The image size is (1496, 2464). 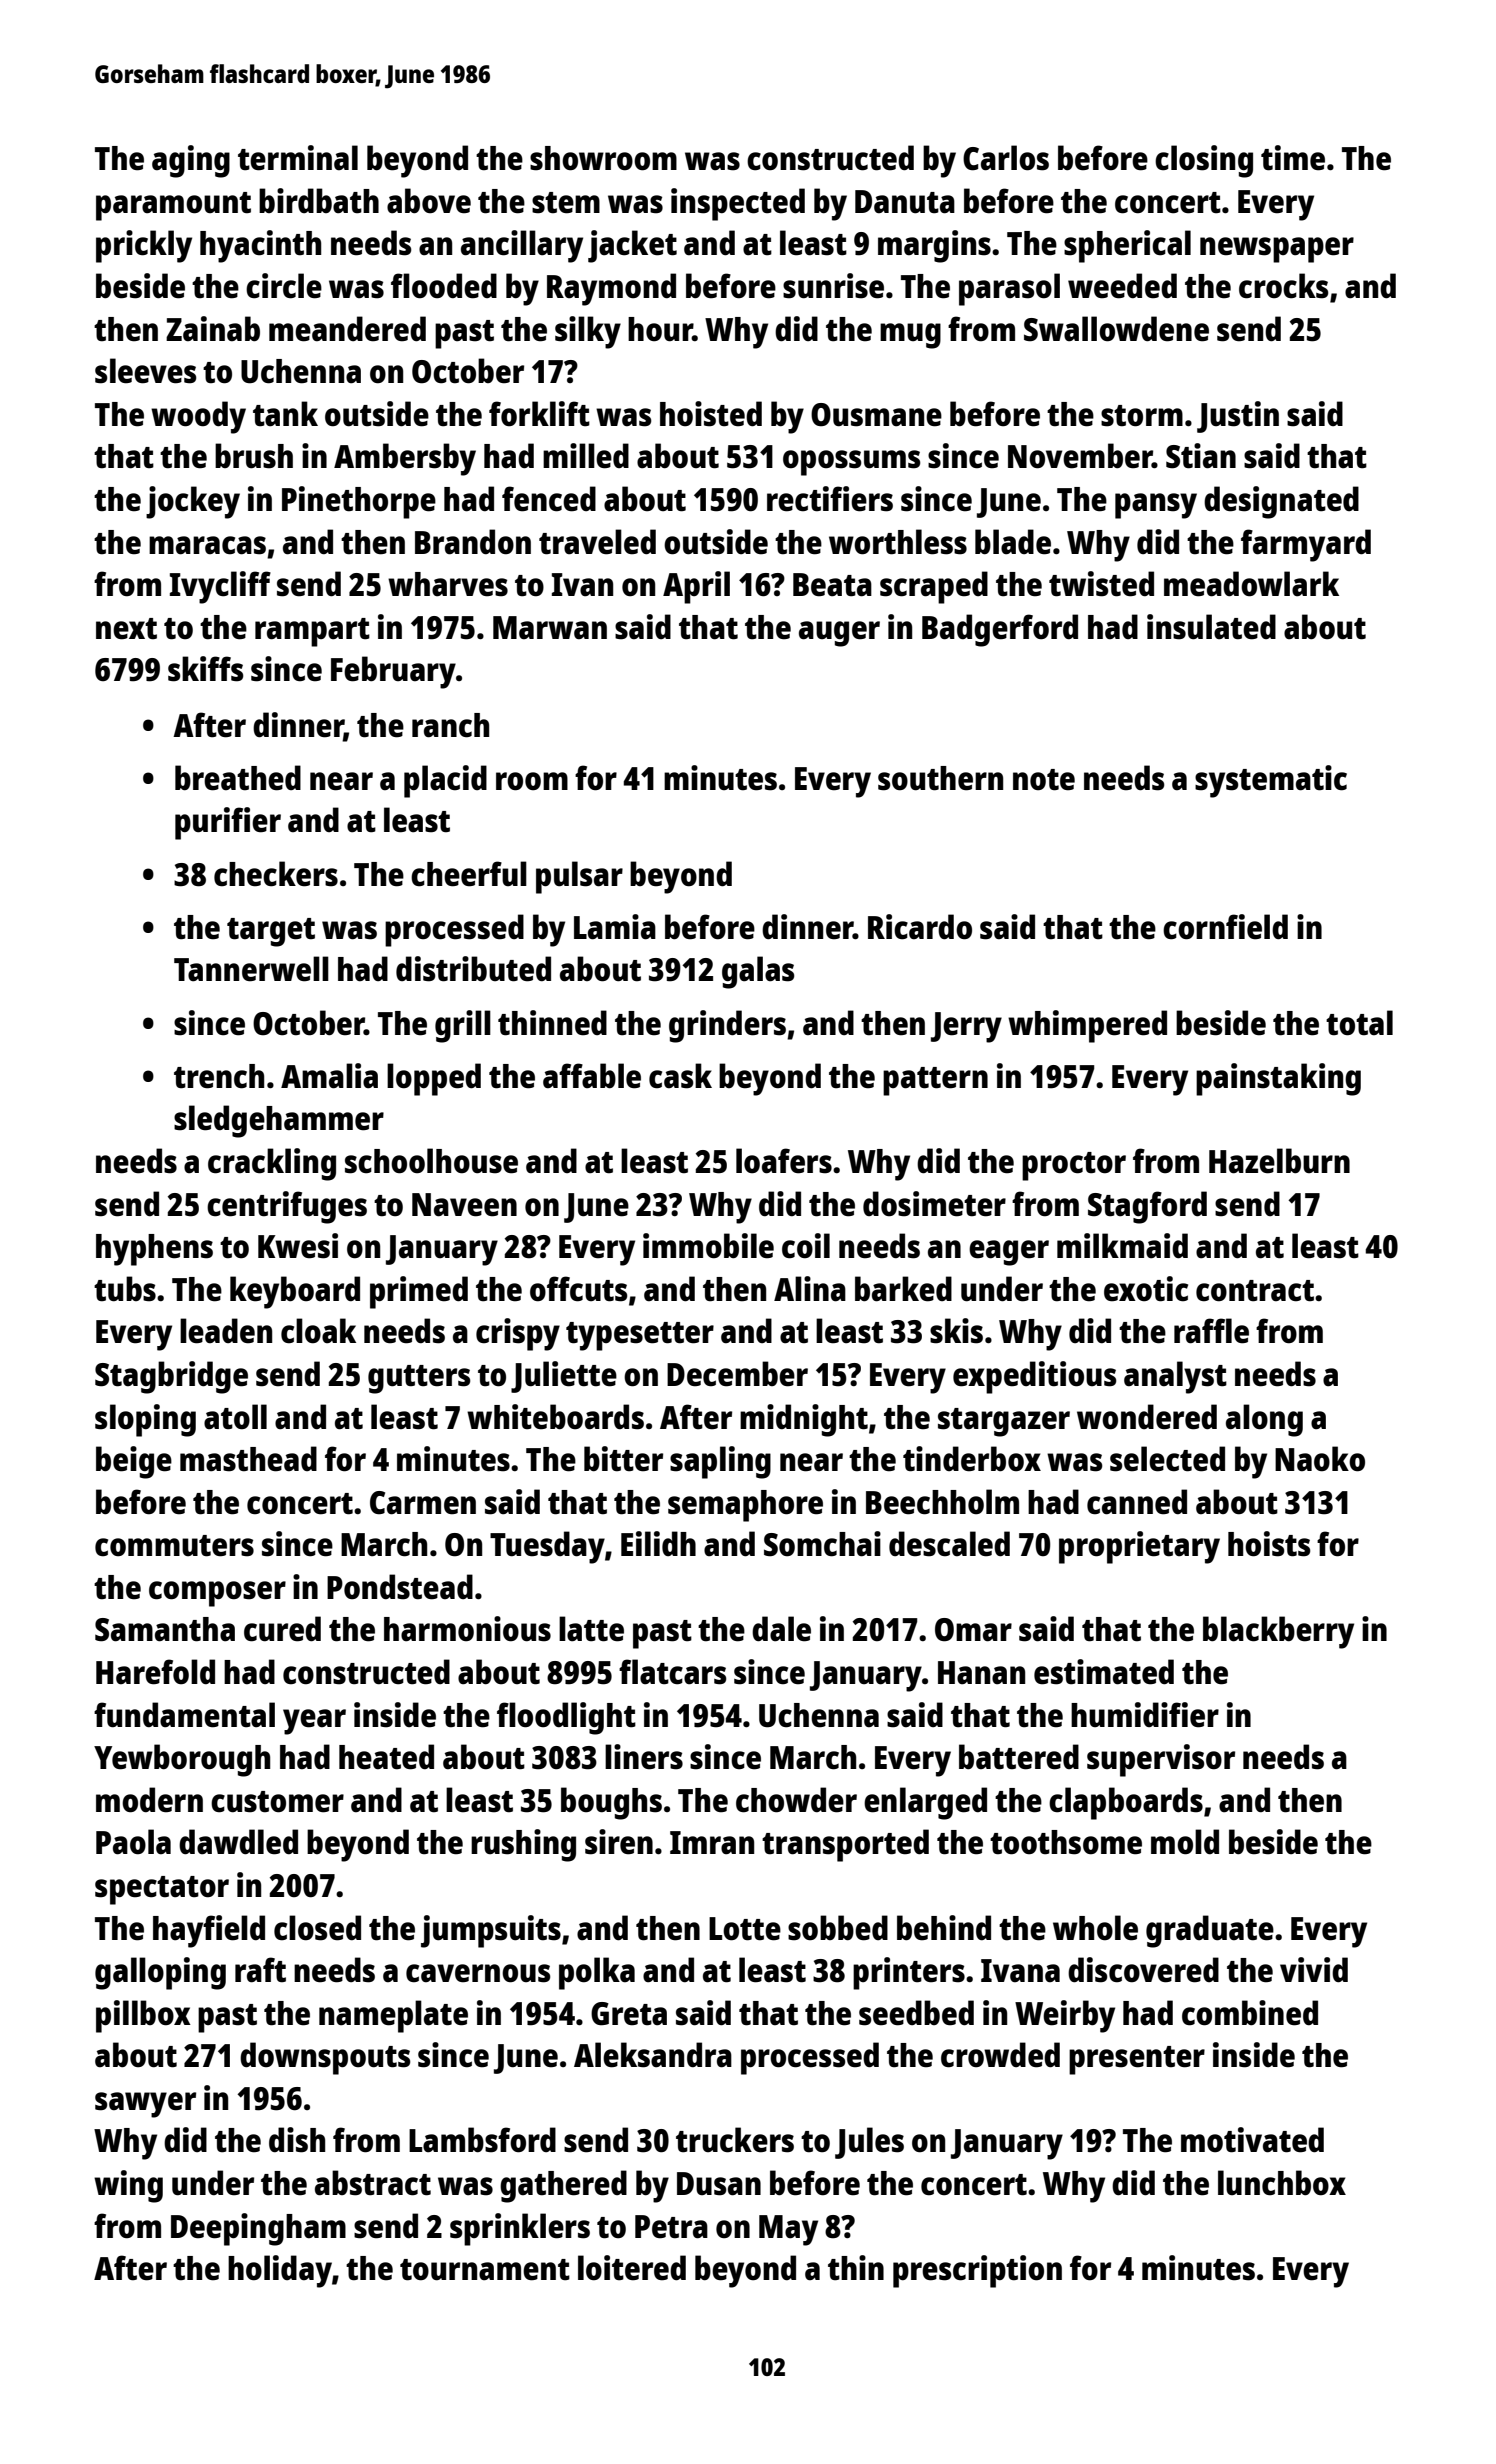 I want to click on Ousmane, so click(x=876, y=415).
